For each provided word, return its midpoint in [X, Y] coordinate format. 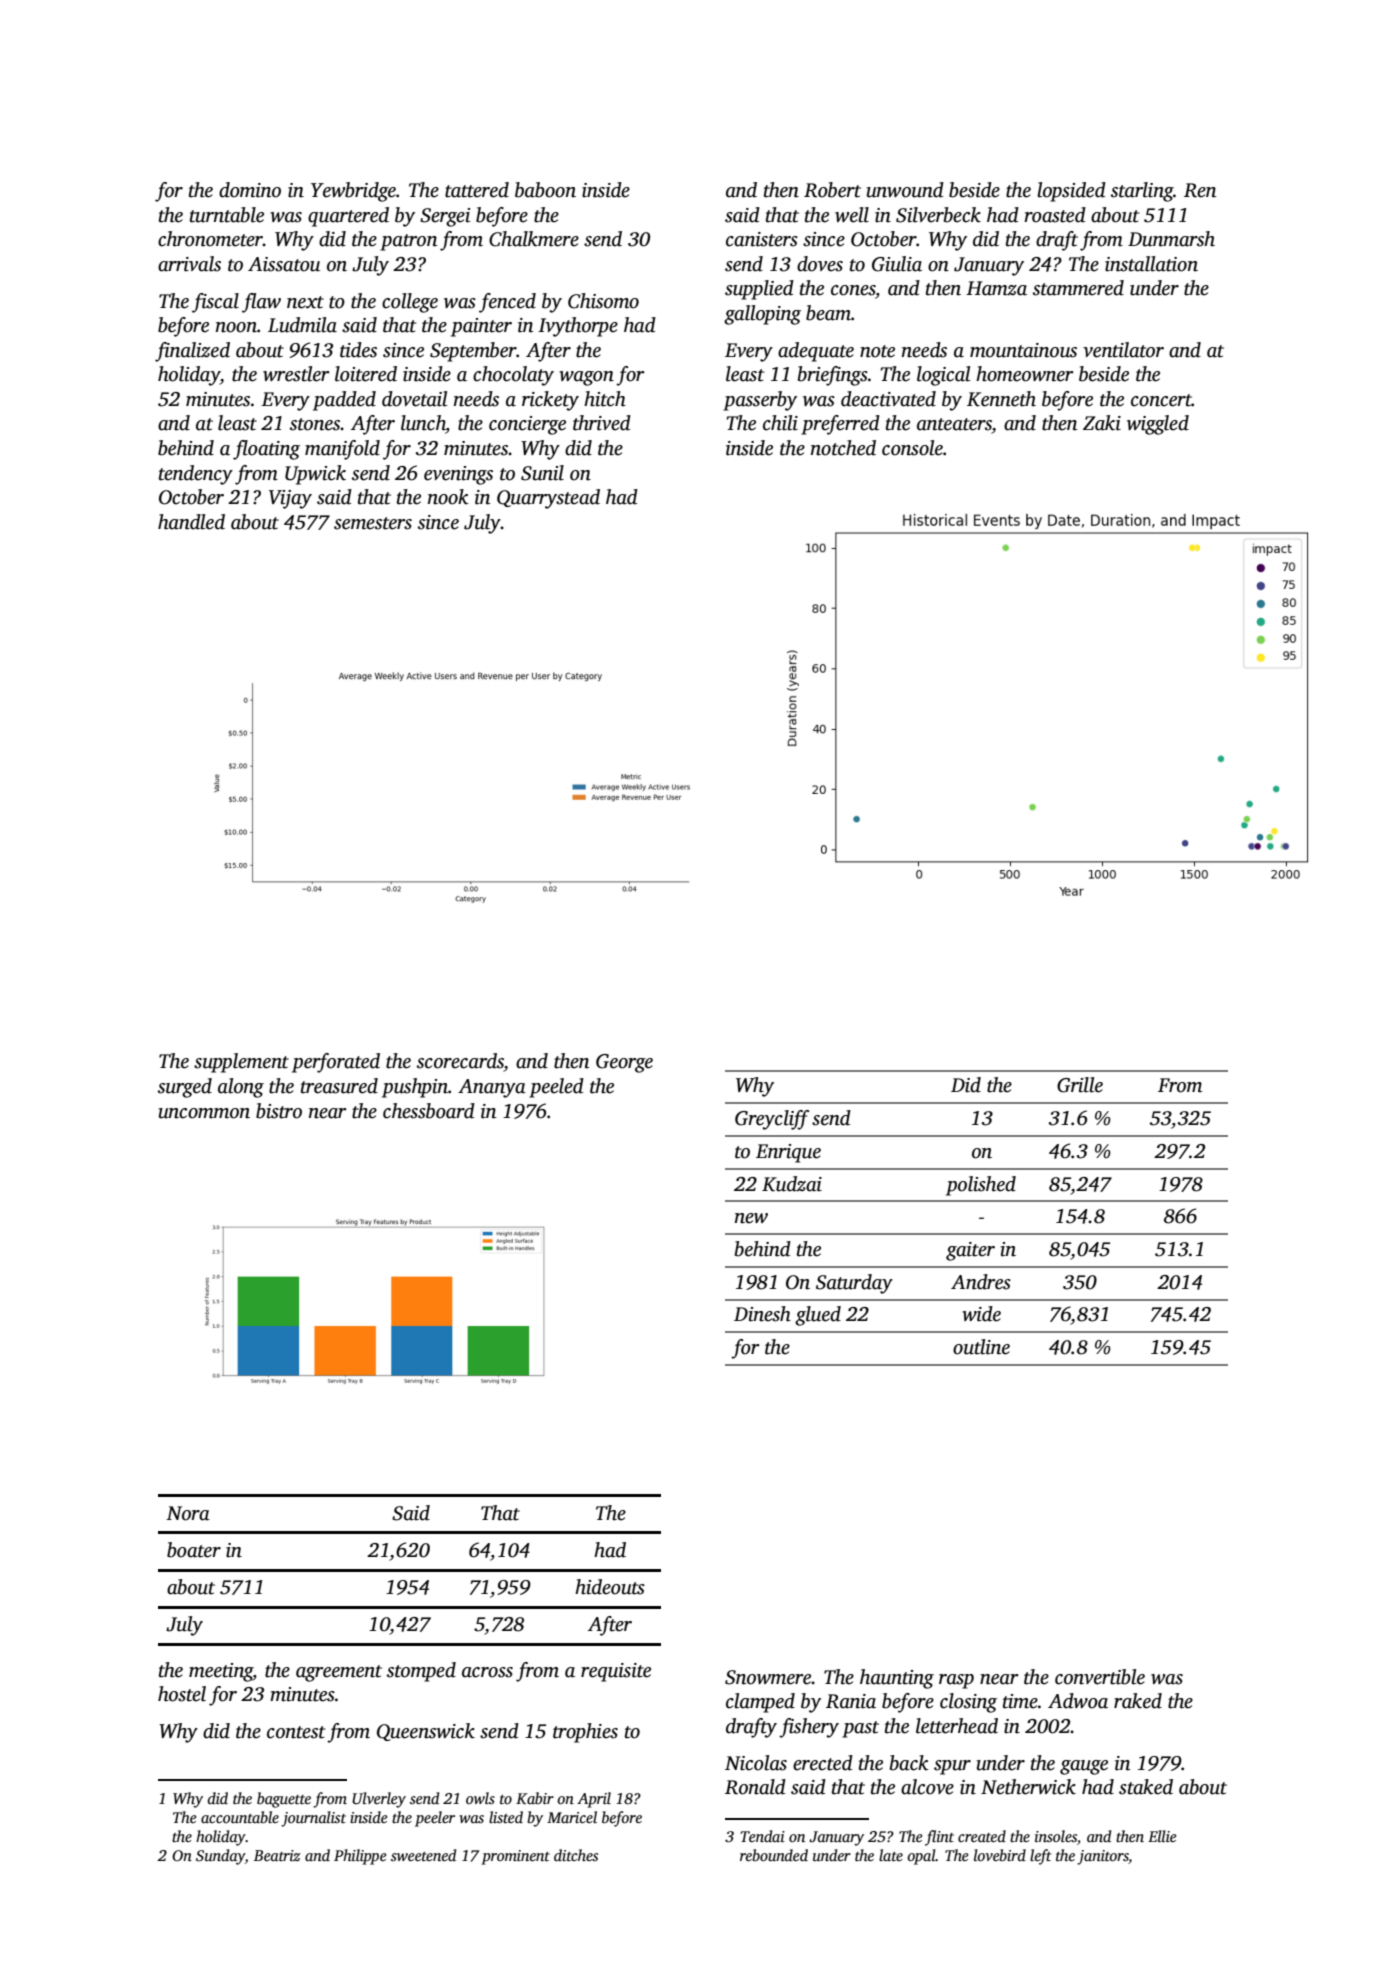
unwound [905, 190]
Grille [1080, 1085]
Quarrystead [548, 499]
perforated [336, 1063]
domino [250, 190]
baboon [545, 190]
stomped [421, 1672]
